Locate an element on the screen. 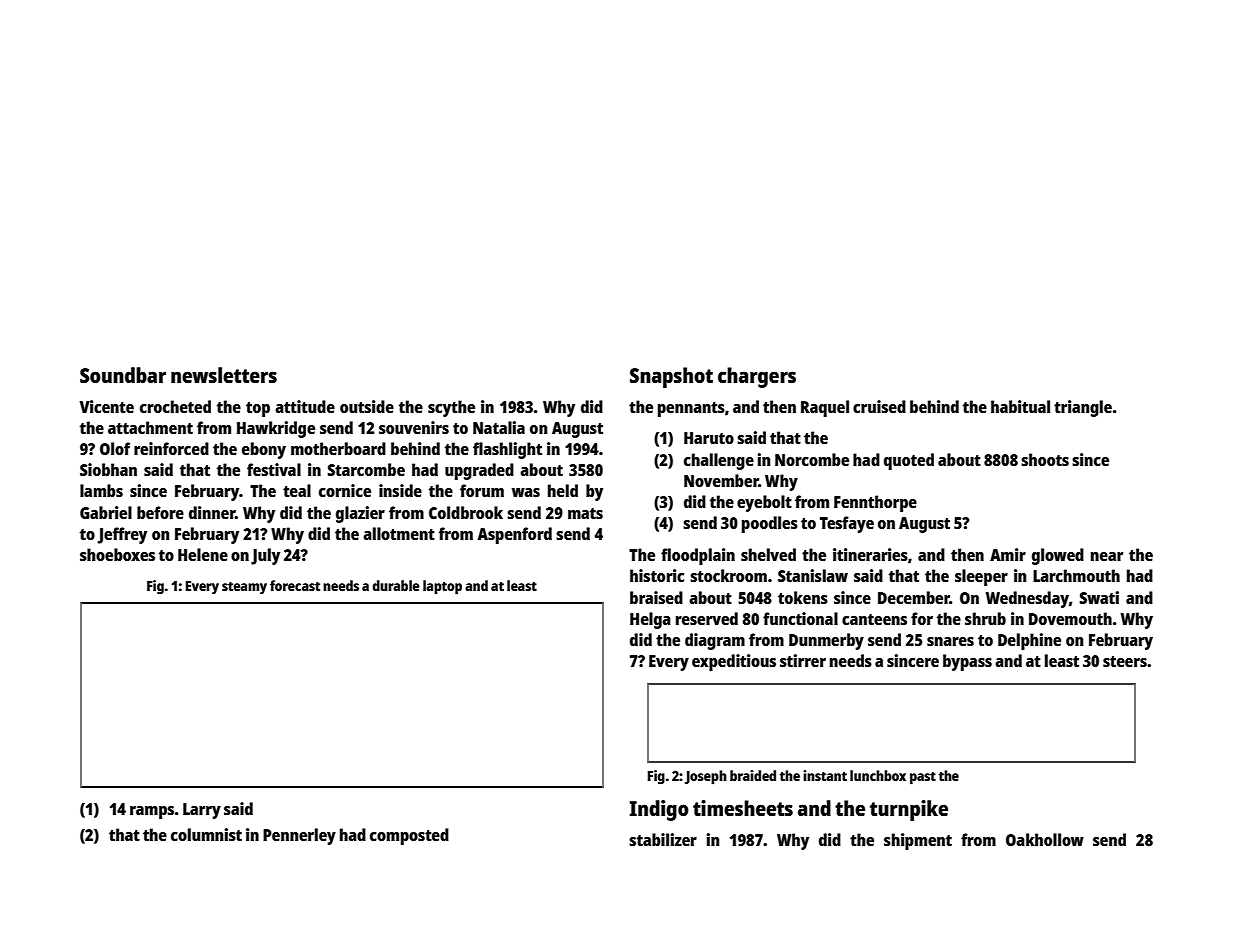 The image size is (1233, 952). steamy is located at coordinates (244, 588).
